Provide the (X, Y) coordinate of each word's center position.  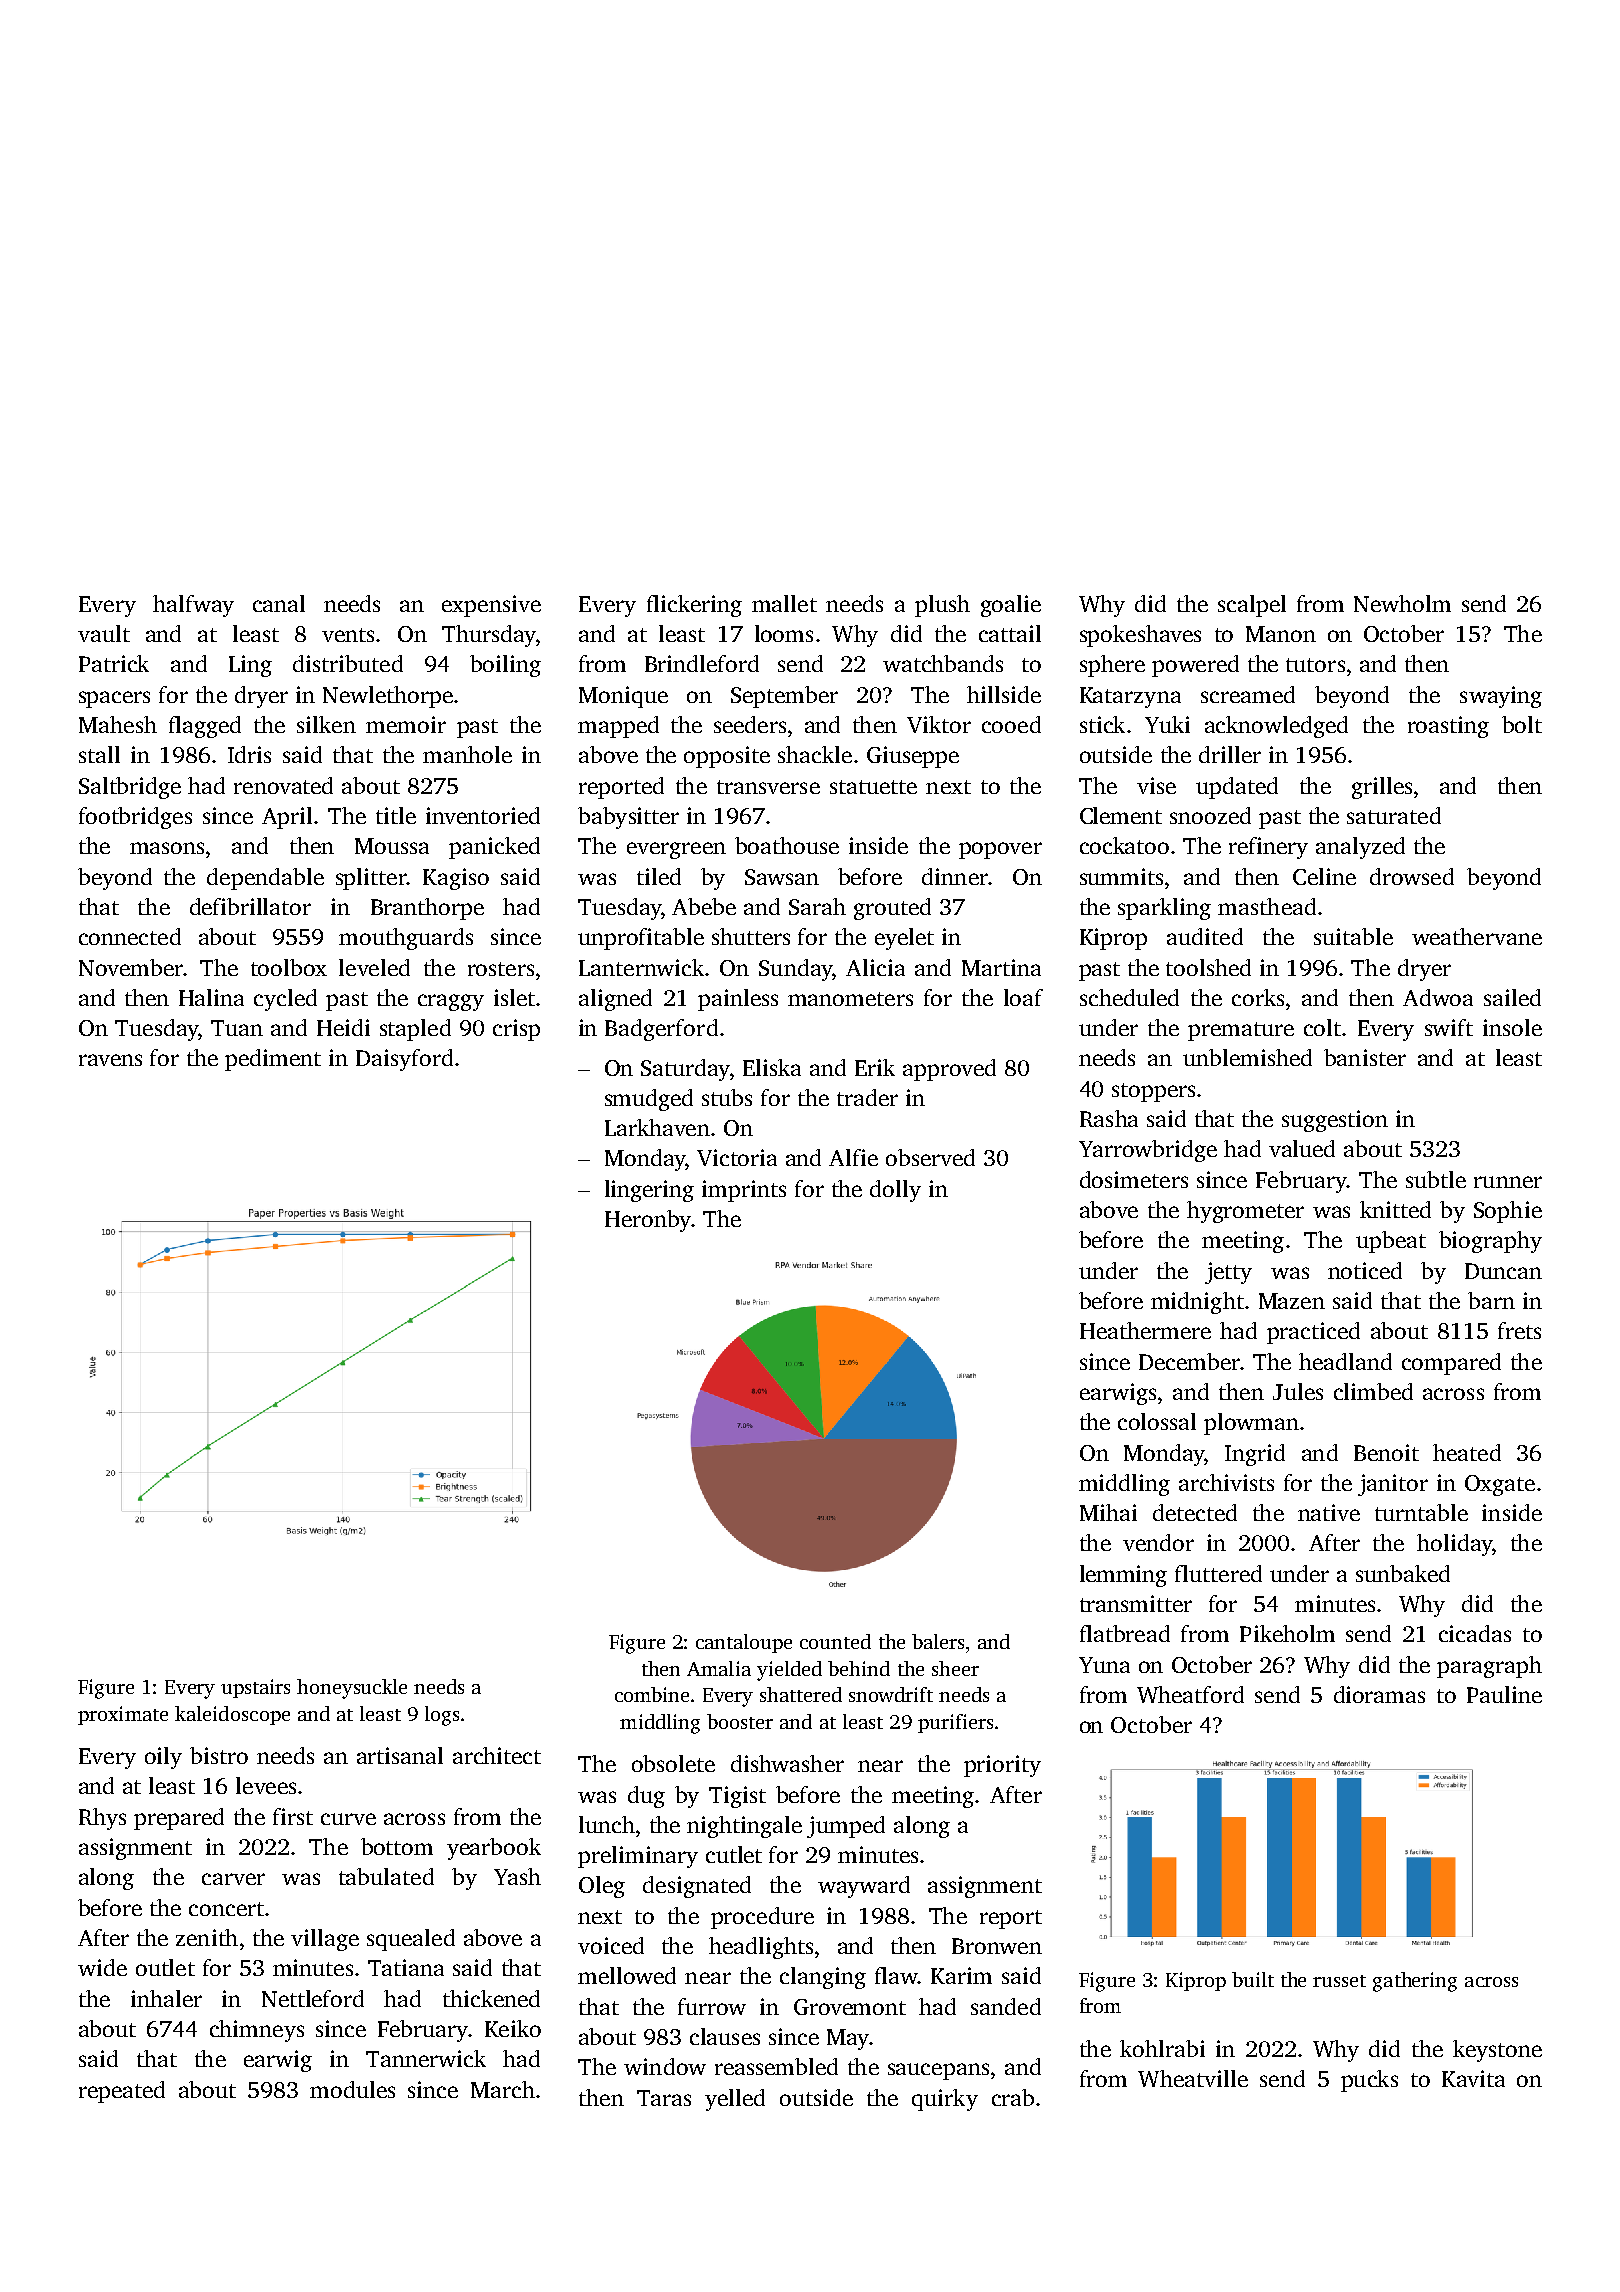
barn (1491, 1300)
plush (942, 606)
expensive (491, 606)
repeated (122, 2092)
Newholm (1402, 603)
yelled (735, 2100)
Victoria (737, 1157)
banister (1365, 1057)
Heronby (648, 1221)
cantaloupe (744, 1643)
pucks (1369, 2081)
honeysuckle (352, 1689)
